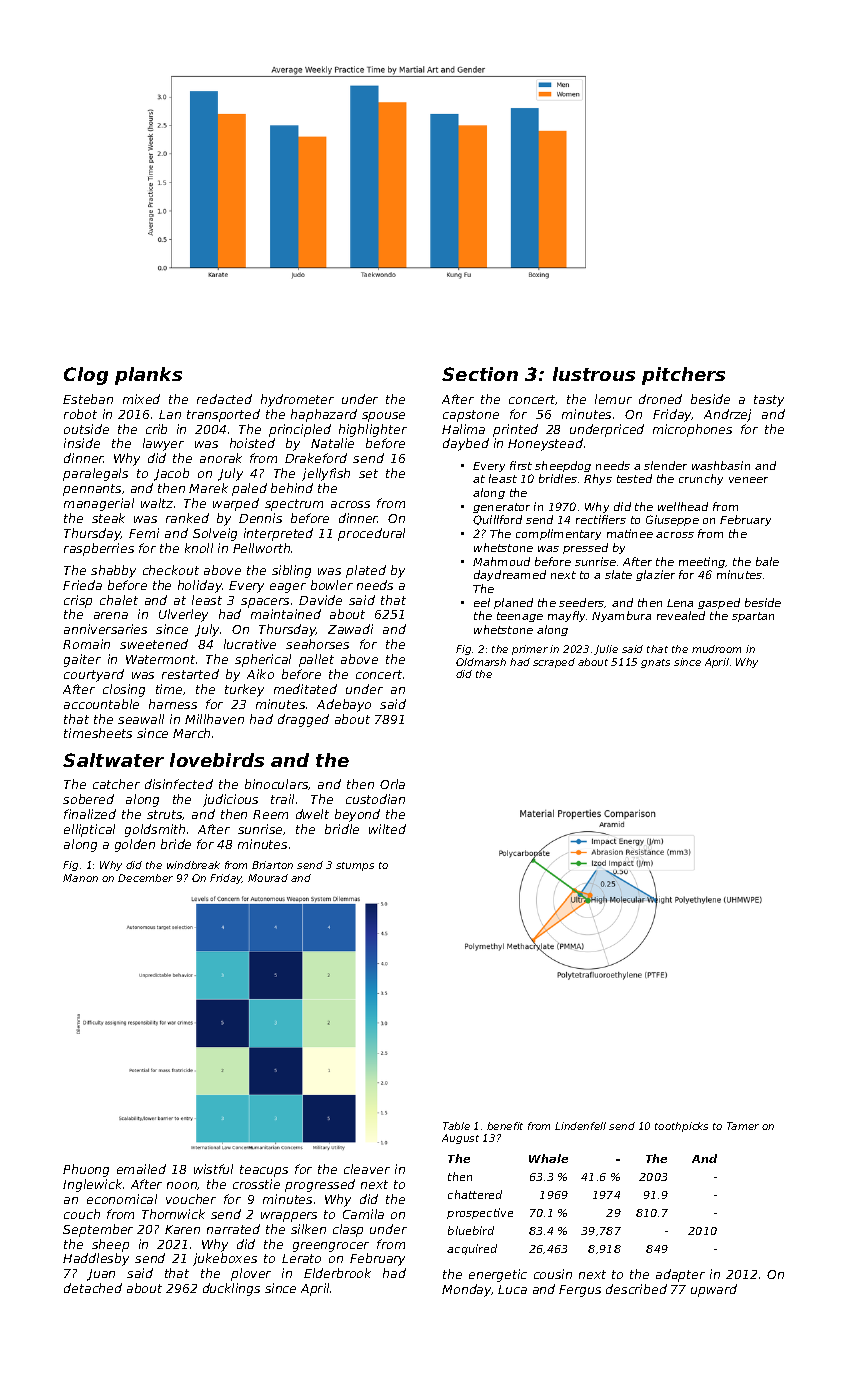 The width and height of the page is (849, 1400). What do you see at coordinates (86, 376) in the page?
I see `Clog` at bounding box center [86, 376].
